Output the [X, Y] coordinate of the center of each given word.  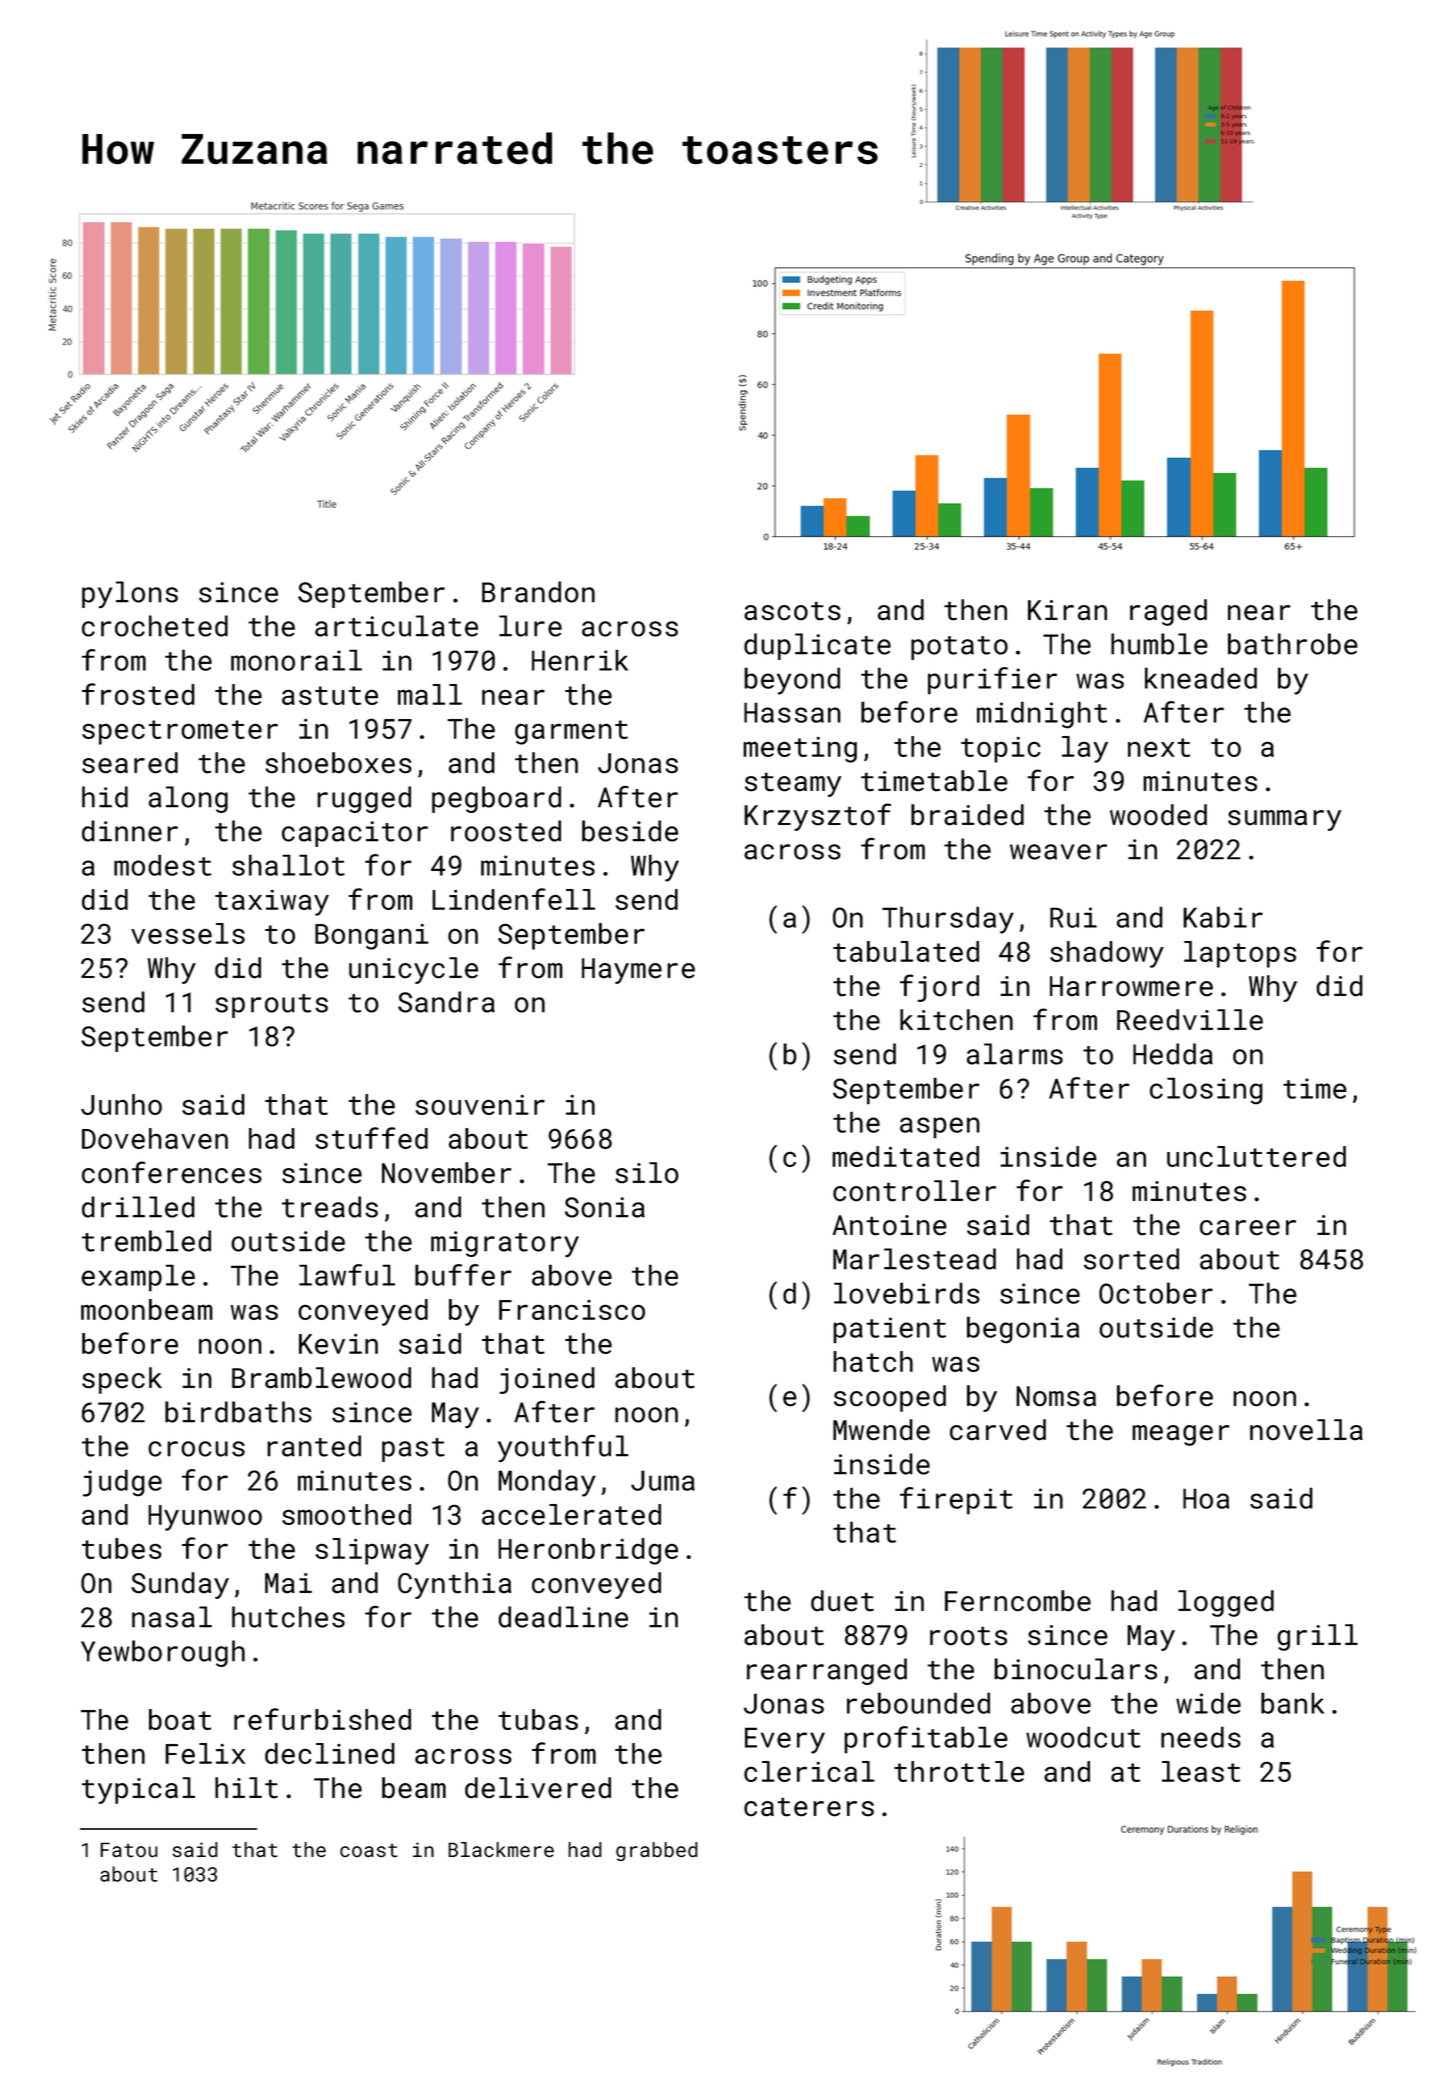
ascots [792, 611]
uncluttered [1256, 1156]
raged [1168, 612]
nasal [172, 1617]
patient [889, 1330]
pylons [130, 594]
